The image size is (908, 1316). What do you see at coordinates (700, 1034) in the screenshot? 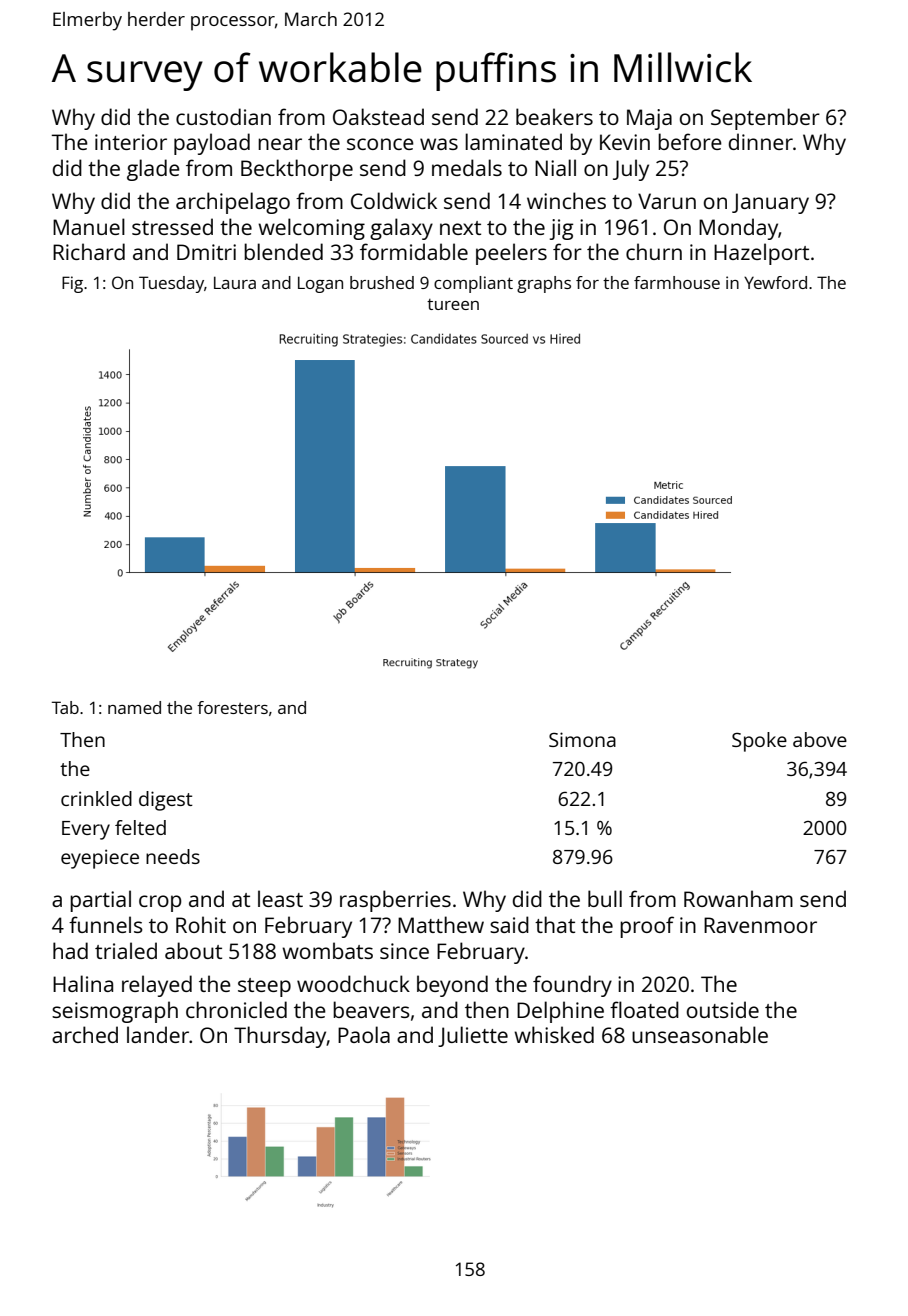
I see `unseasonable` at bounding box center [700, 1034].
